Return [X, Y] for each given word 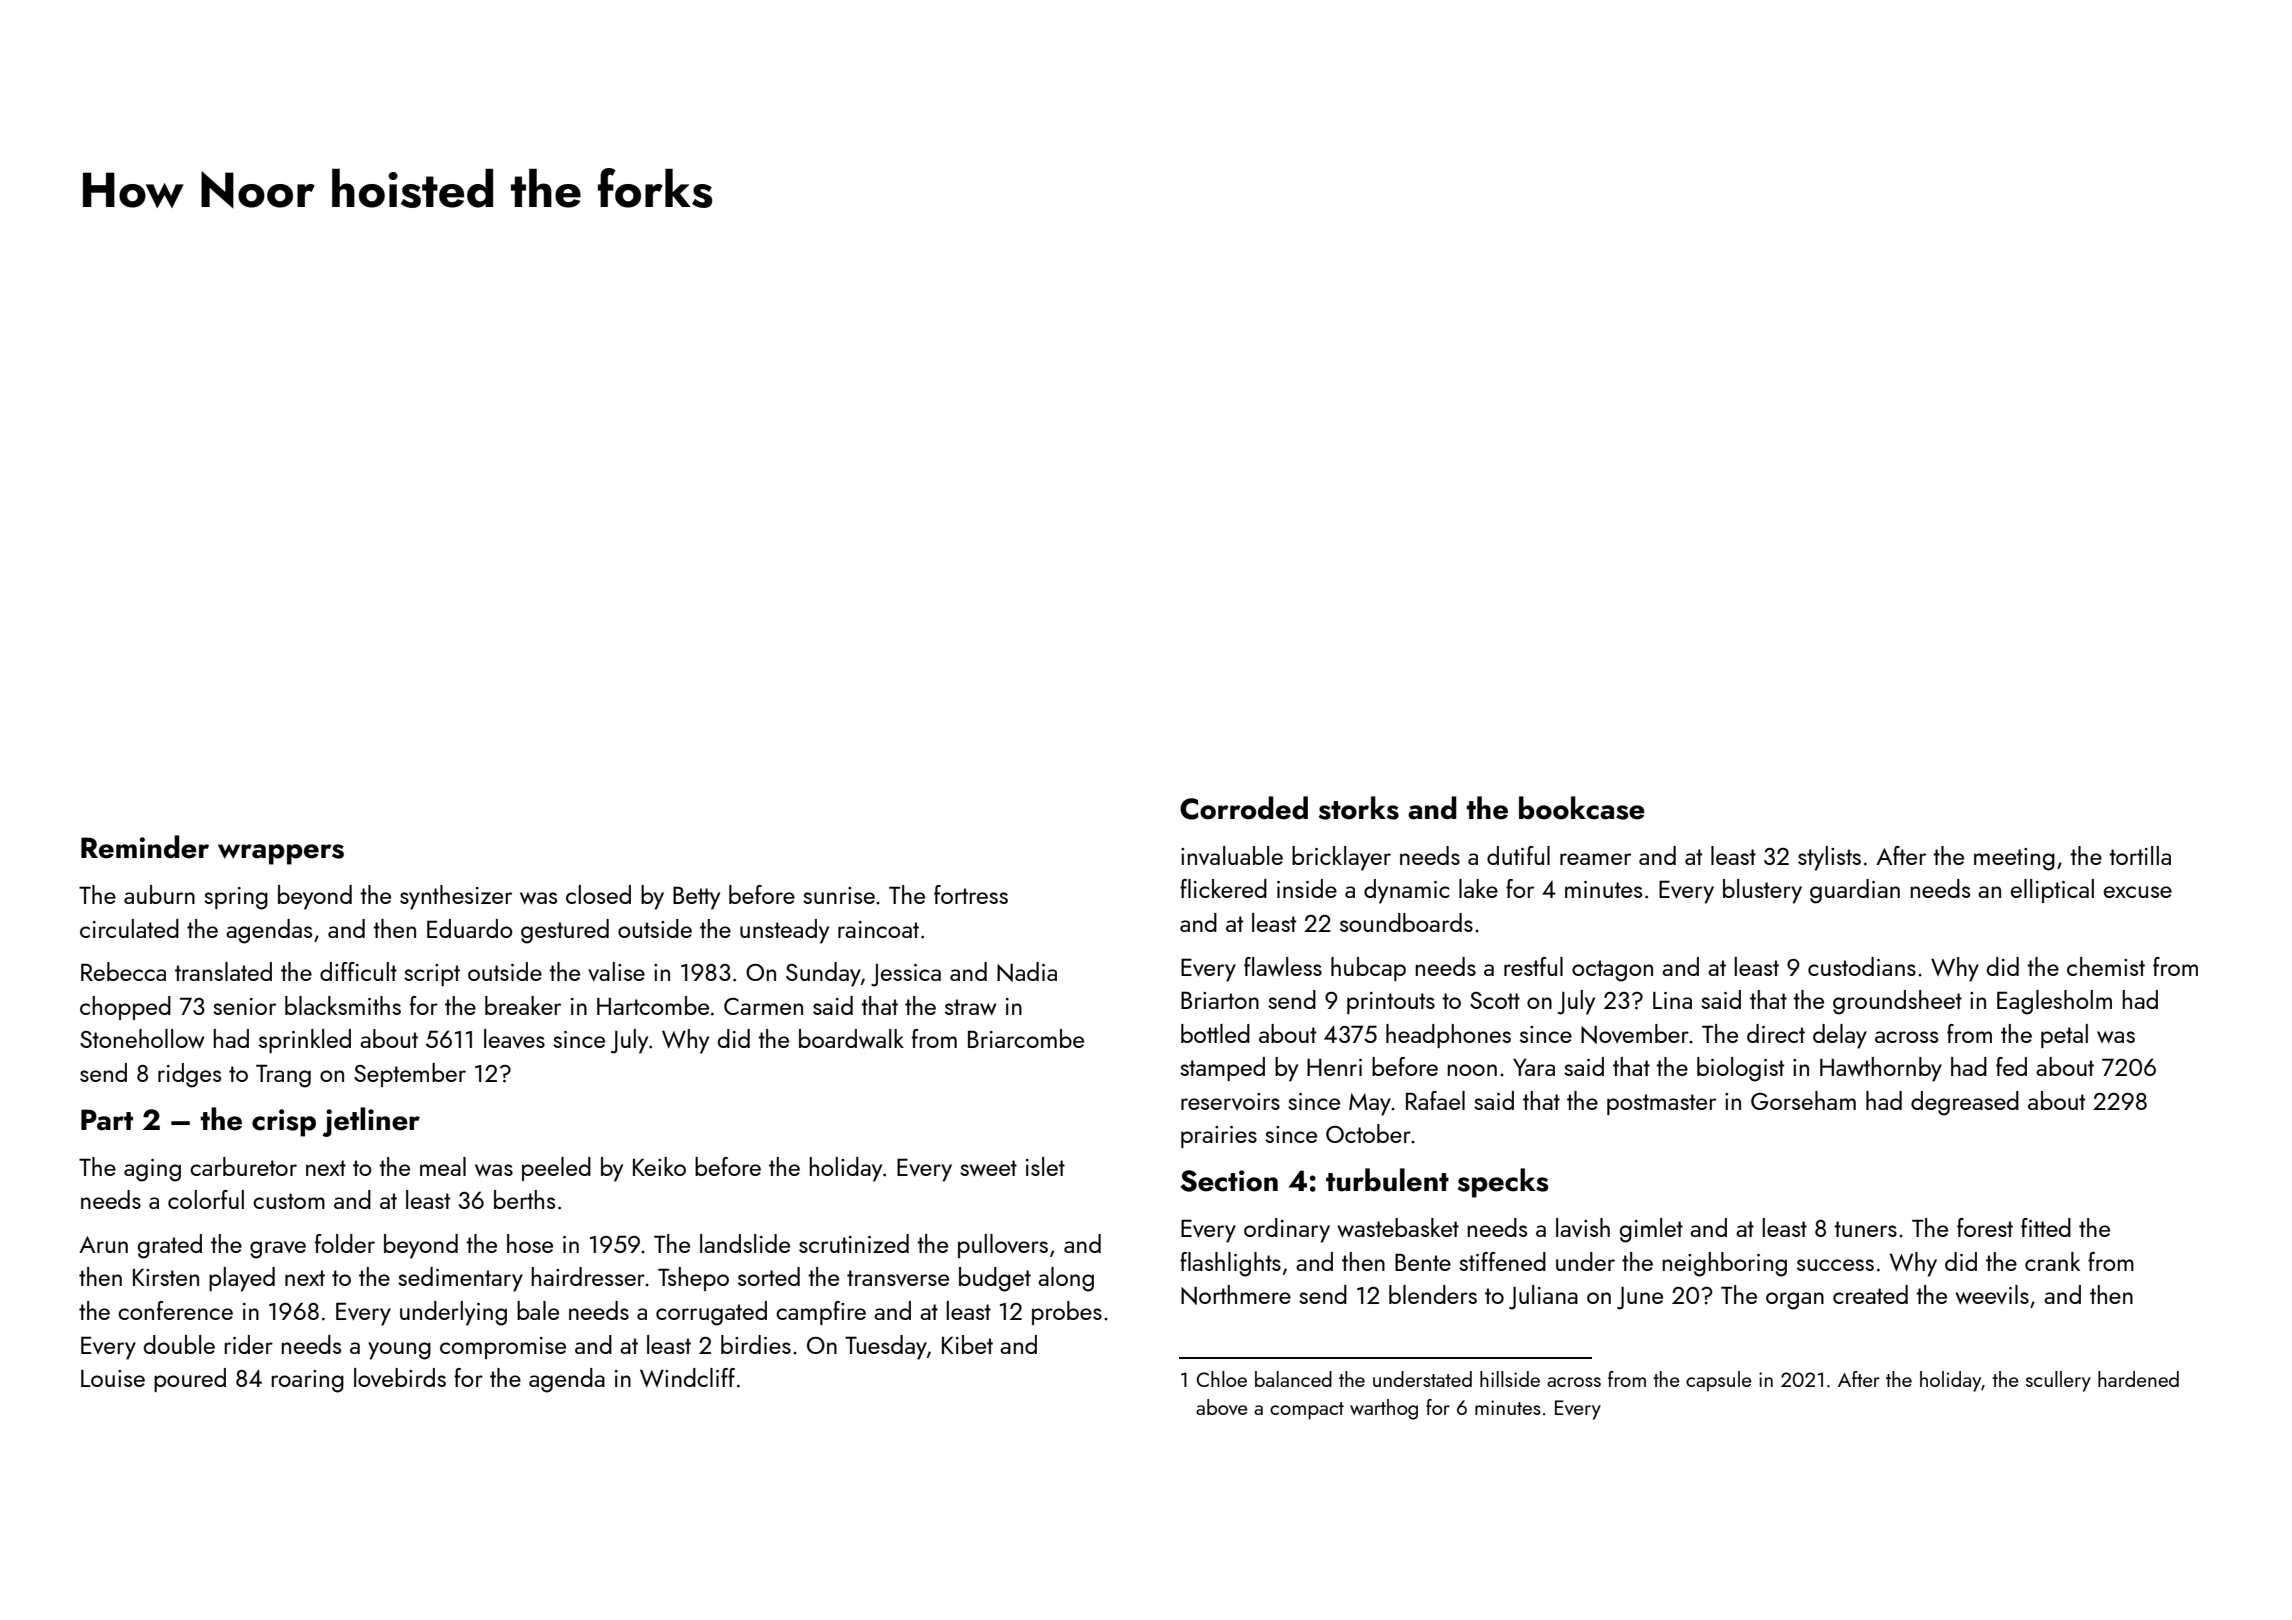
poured [190, 1380]
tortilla [2140, 855]
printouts [1391, 1003]
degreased [1965, 1103]
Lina [1672, 1000]
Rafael [1435, 1100]
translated [223, 971]
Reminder [145, 847]
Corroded [1244, 808]
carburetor [243, 1166]
